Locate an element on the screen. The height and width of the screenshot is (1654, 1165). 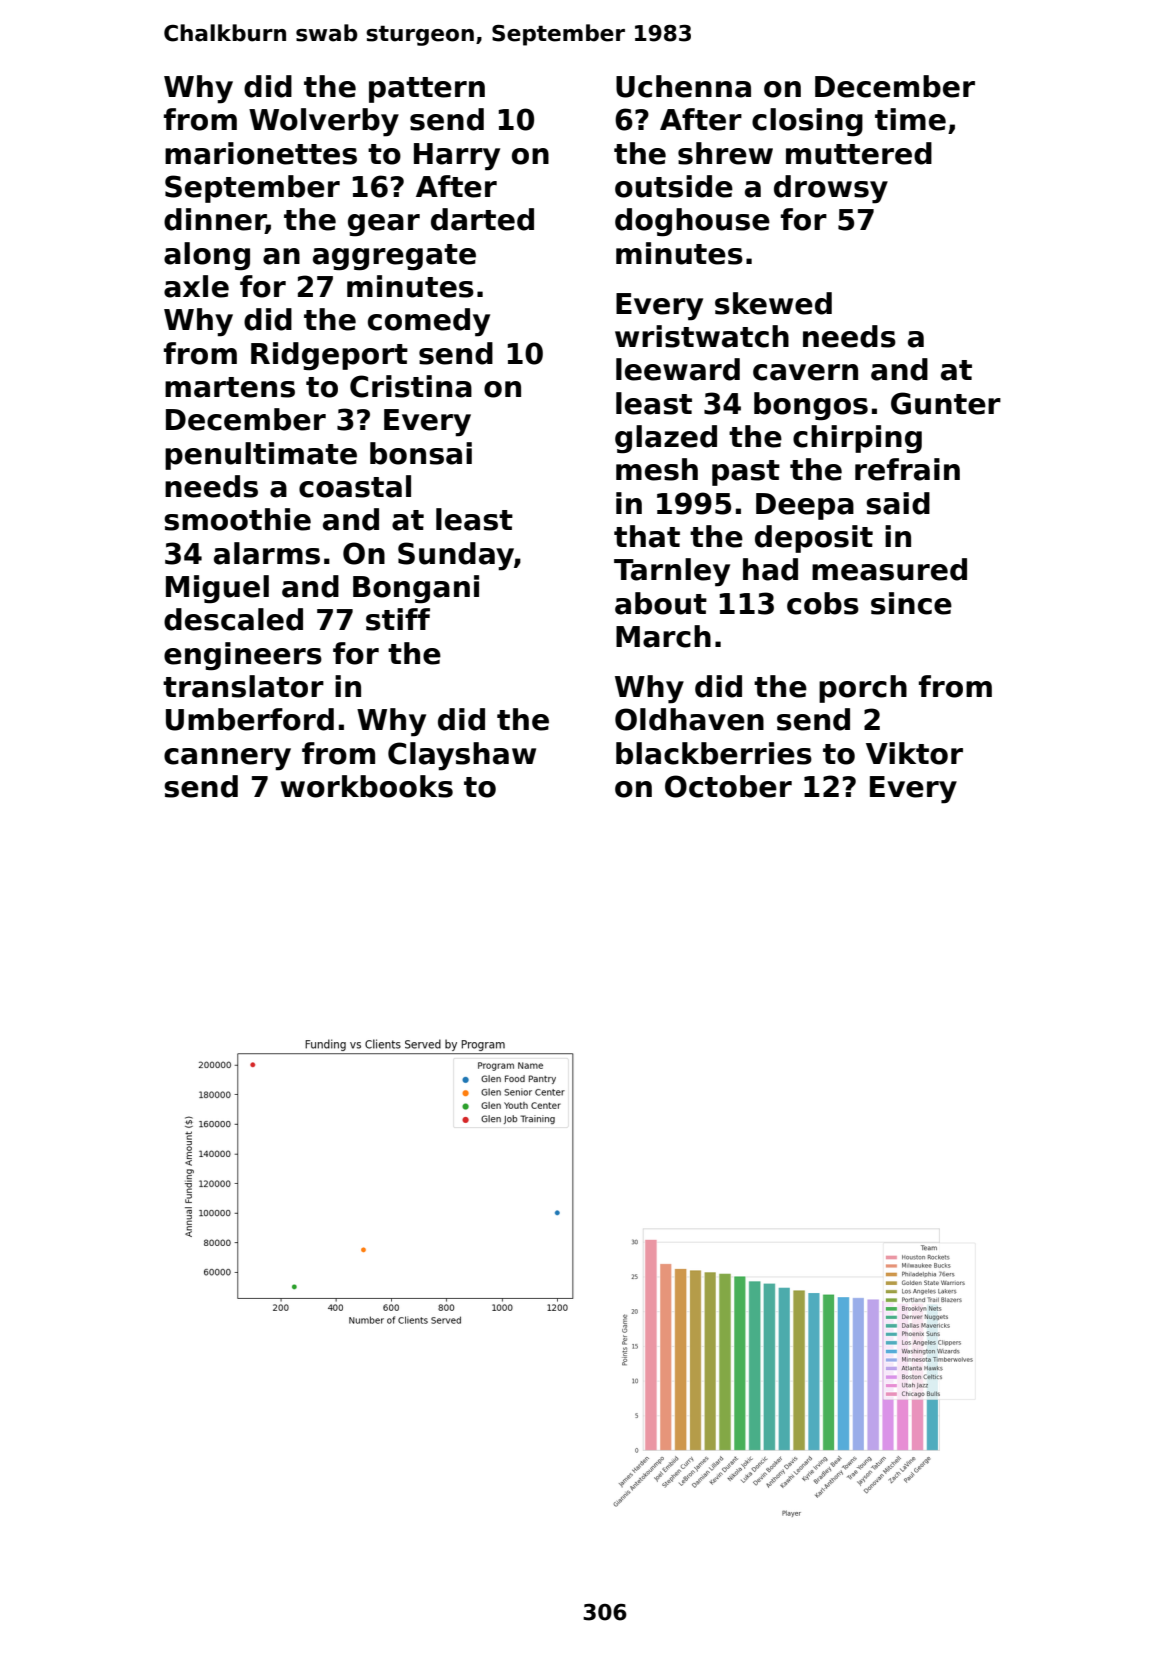
Oldhaven is located at coordinates (689, 719).
